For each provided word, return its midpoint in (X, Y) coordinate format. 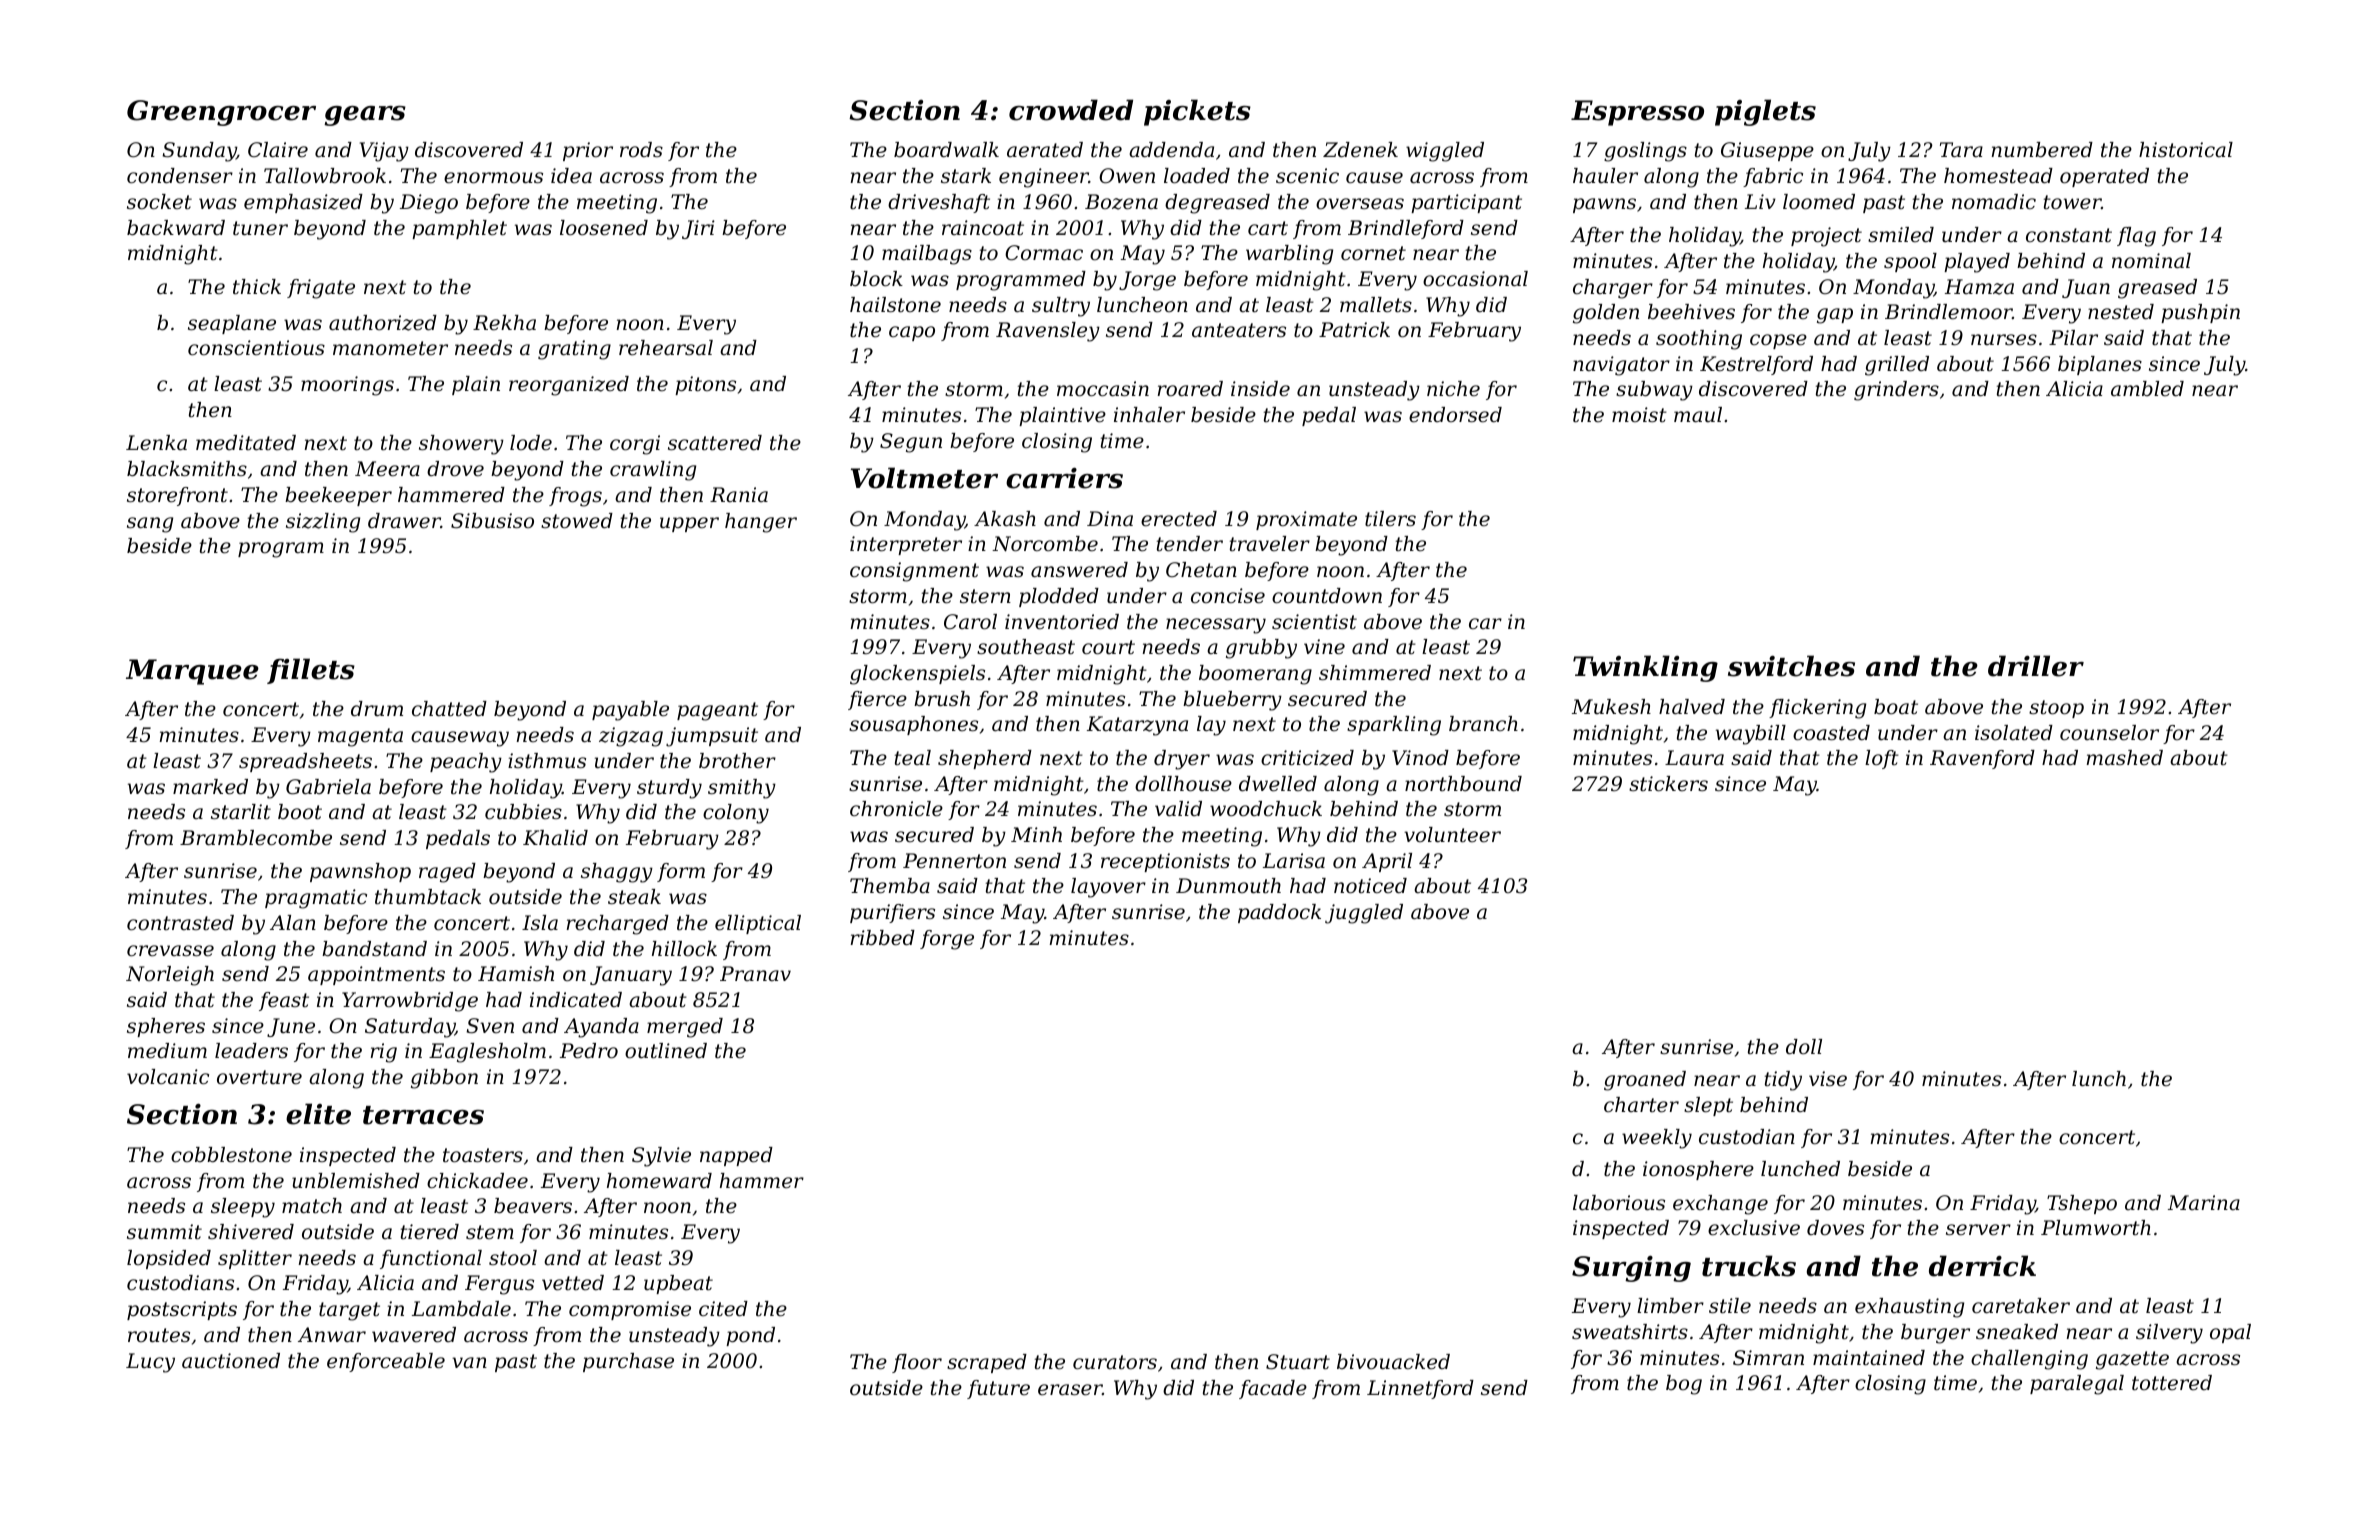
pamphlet (459, 229)
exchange (1720, 1205)
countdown (1327, 596)
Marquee (192, 672)
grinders (1896, 391)
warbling (1289, 255)
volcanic (168, 1077)
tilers (1390, 519)
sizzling (323, 523)
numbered (2042, 150)
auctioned (231, 1361)
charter (1641, 1105)
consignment (914, 572)
